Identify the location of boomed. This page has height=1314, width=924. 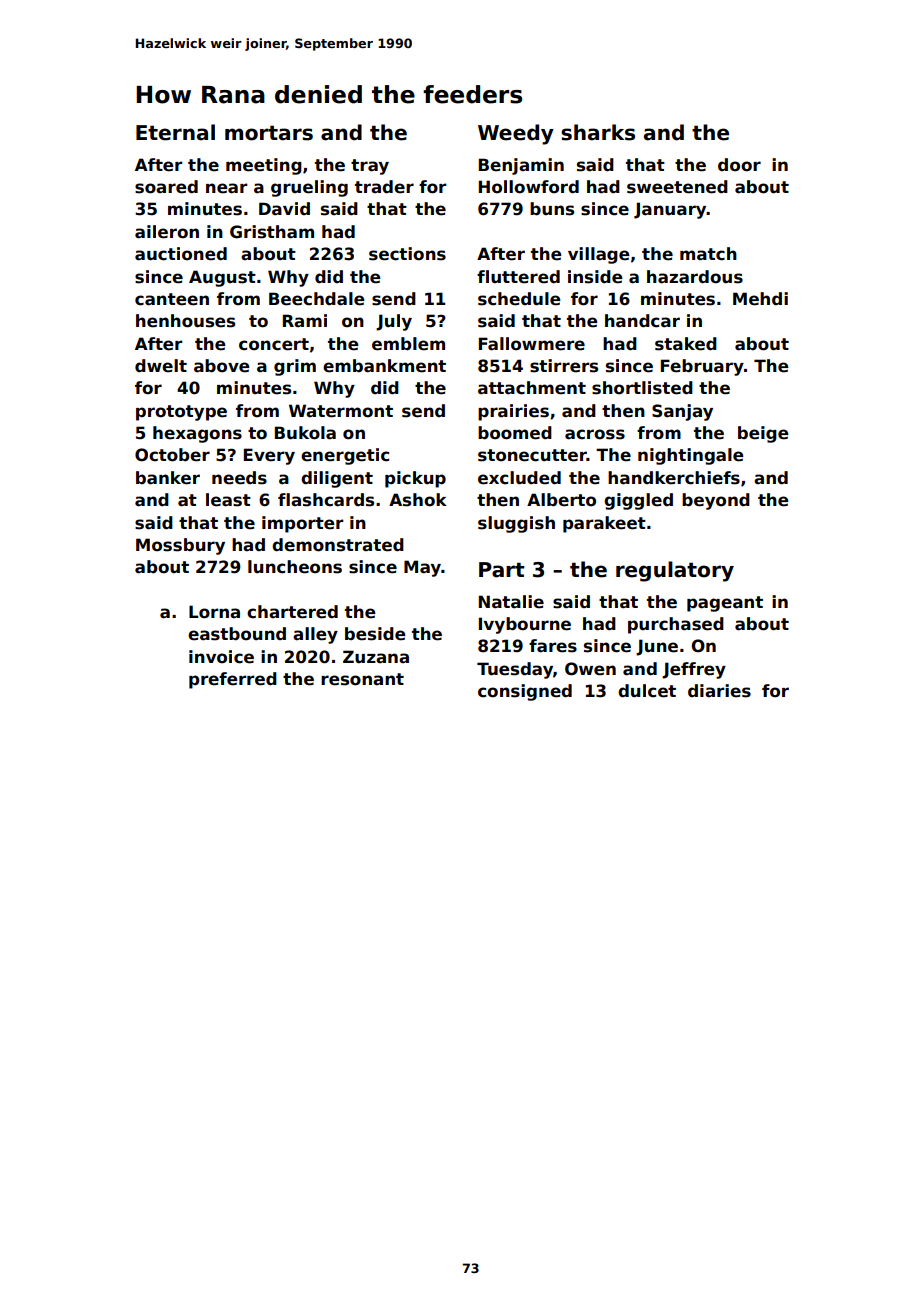
(515, 433).
